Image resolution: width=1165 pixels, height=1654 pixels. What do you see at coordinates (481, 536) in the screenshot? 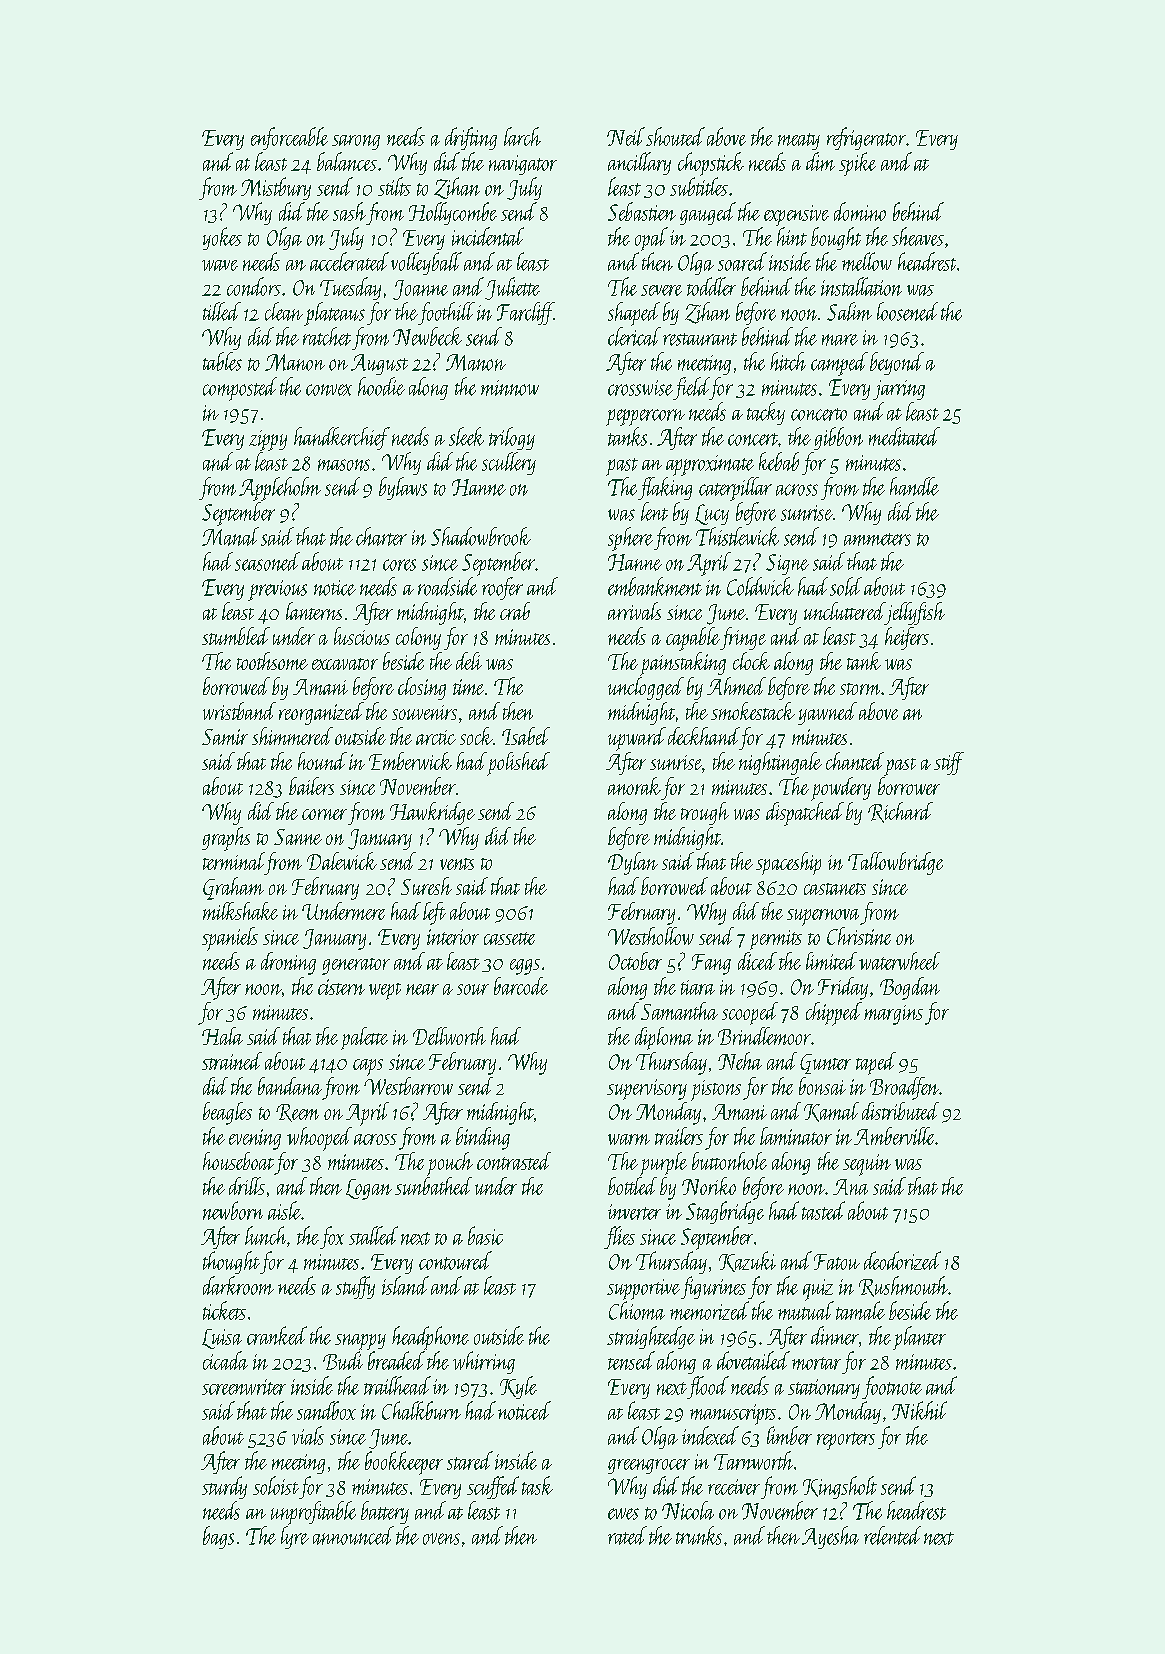
I see `Shadowbrook` at bounding box center [481, 536].
